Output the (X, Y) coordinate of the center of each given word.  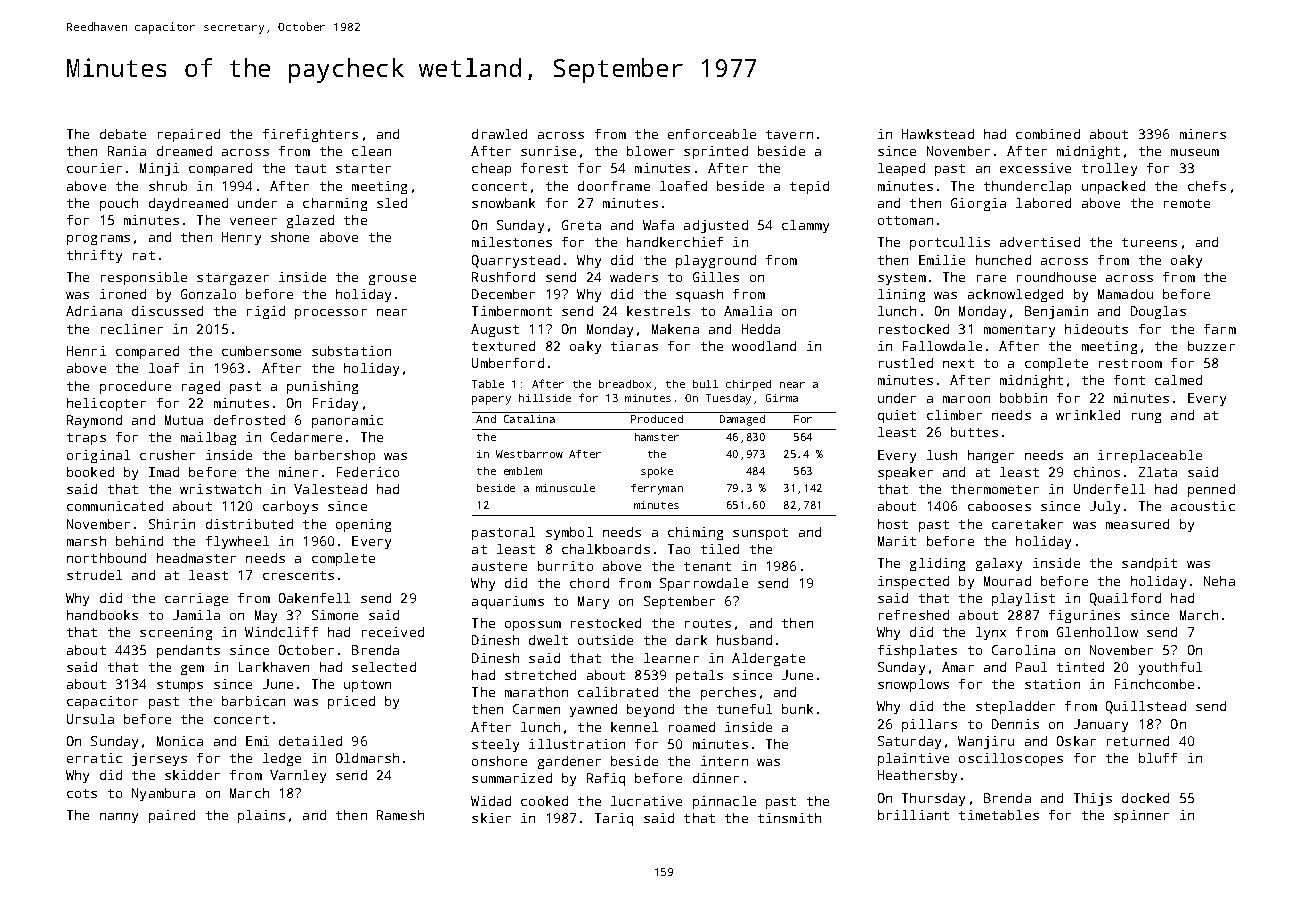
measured (1137, 524)
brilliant (913, 815)
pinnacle (724, 802)
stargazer (233, 279)
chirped (748, 385)
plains (261, 816)
